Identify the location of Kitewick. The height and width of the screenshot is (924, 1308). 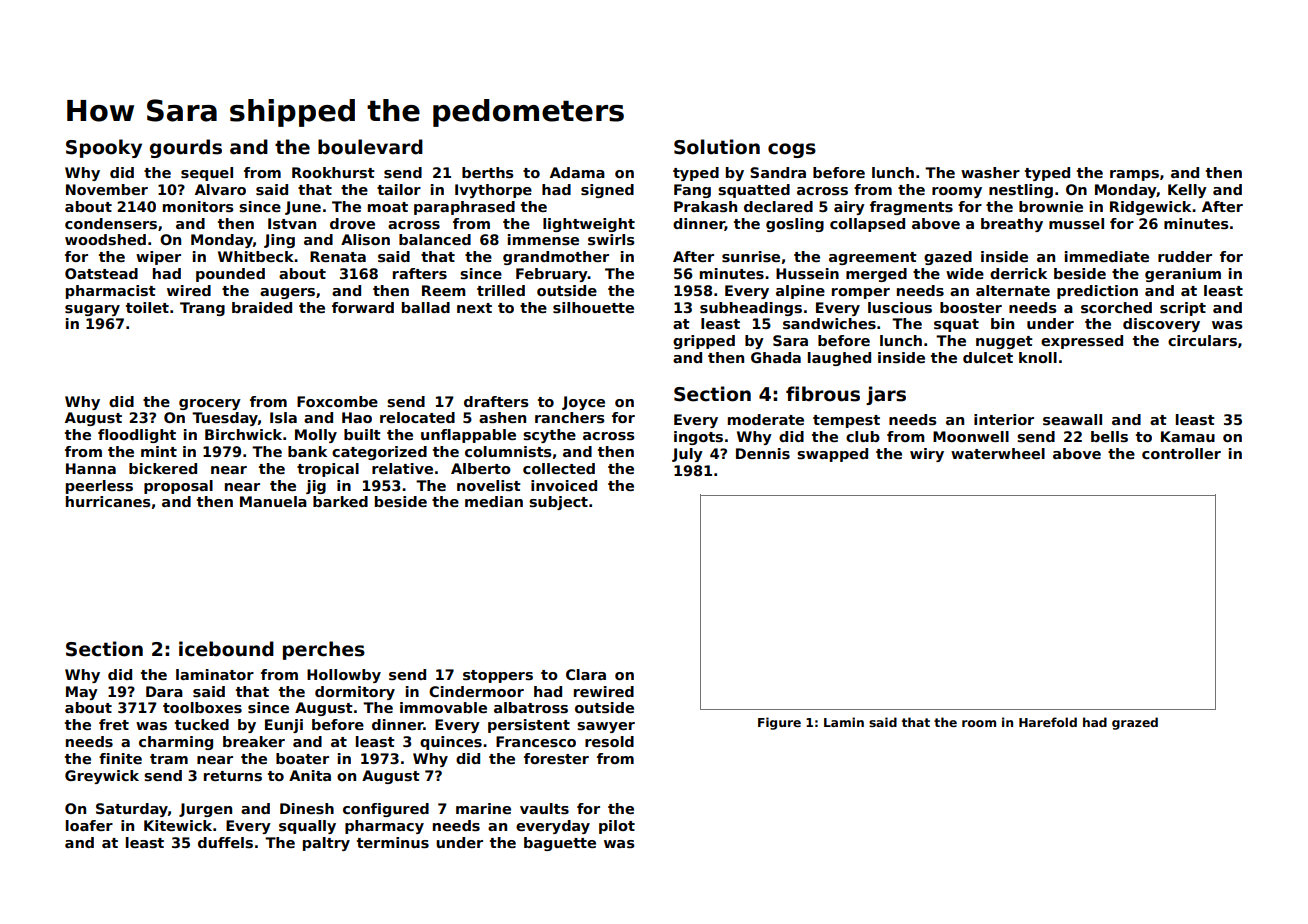
(178, 825).
